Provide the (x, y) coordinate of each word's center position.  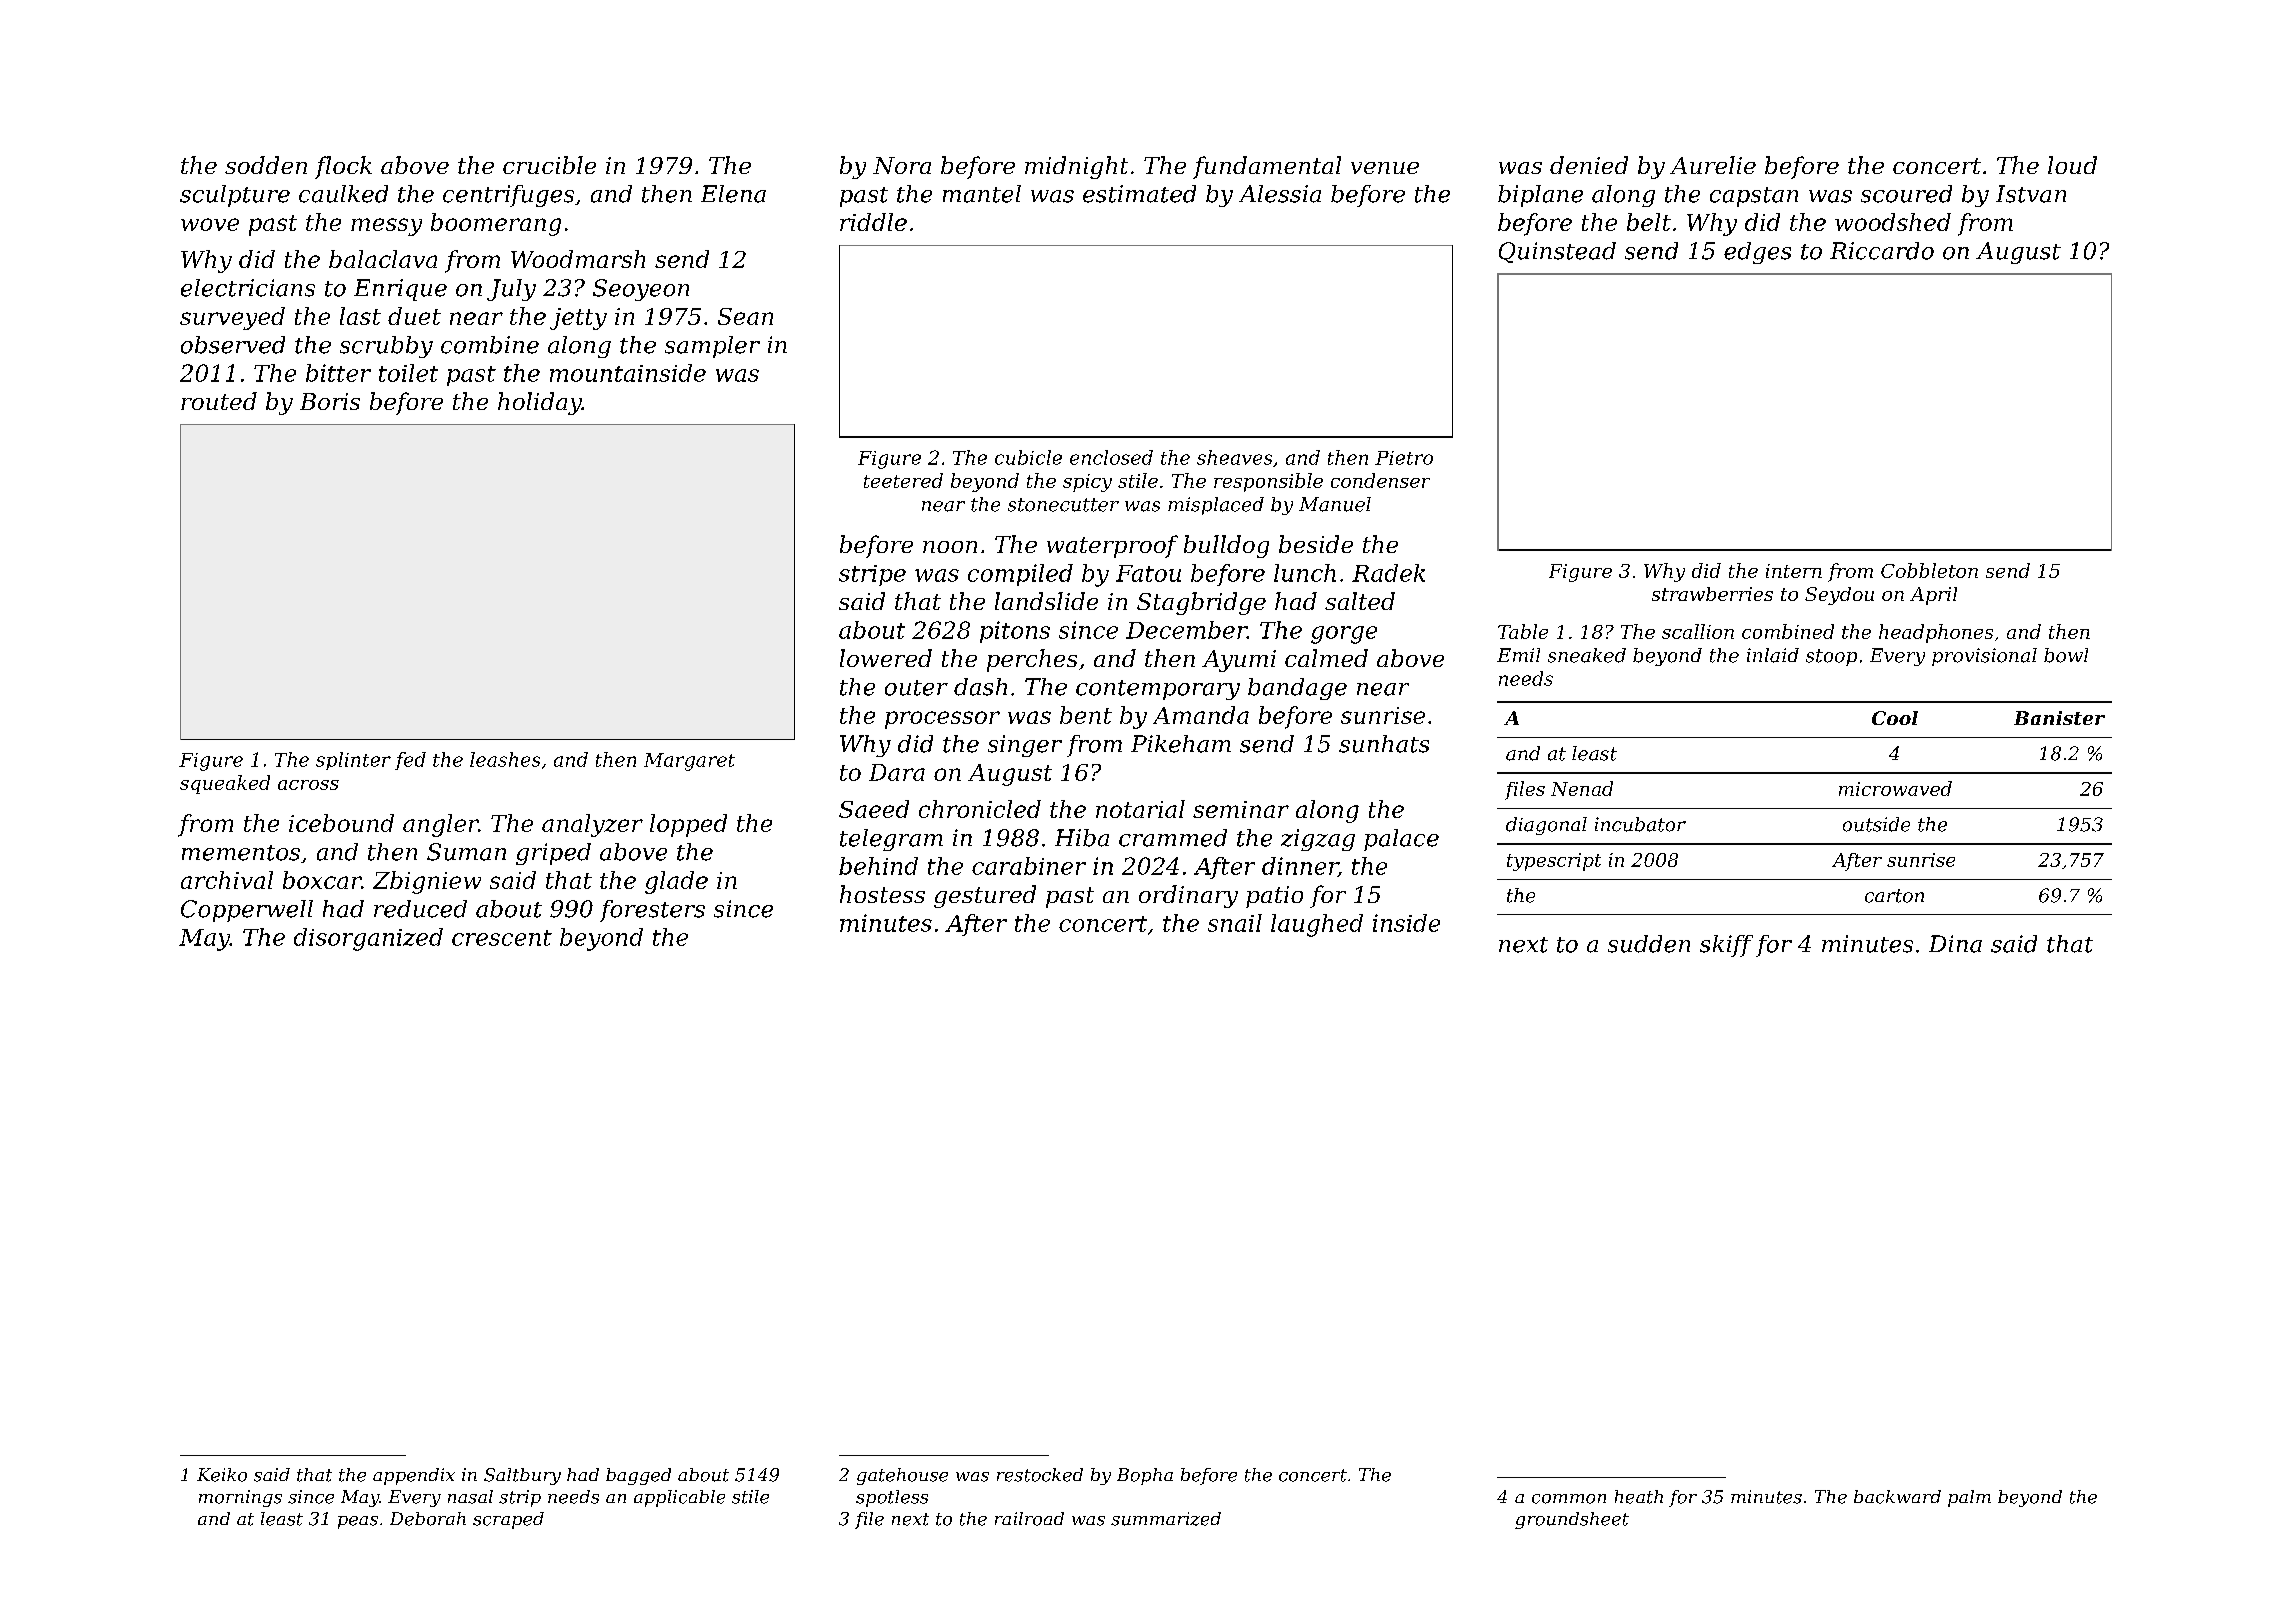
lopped (688, 825)
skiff (1726, 946)
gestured (985, 896)
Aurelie (1713, 165)
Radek (1388, 573)
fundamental (1267, 167)
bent (1086, 715)
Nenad (1582, 788)
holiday (540, 403)
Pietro (1404, 458)
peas (358, 1522)
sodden (266, 165)
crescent (502, 938)
